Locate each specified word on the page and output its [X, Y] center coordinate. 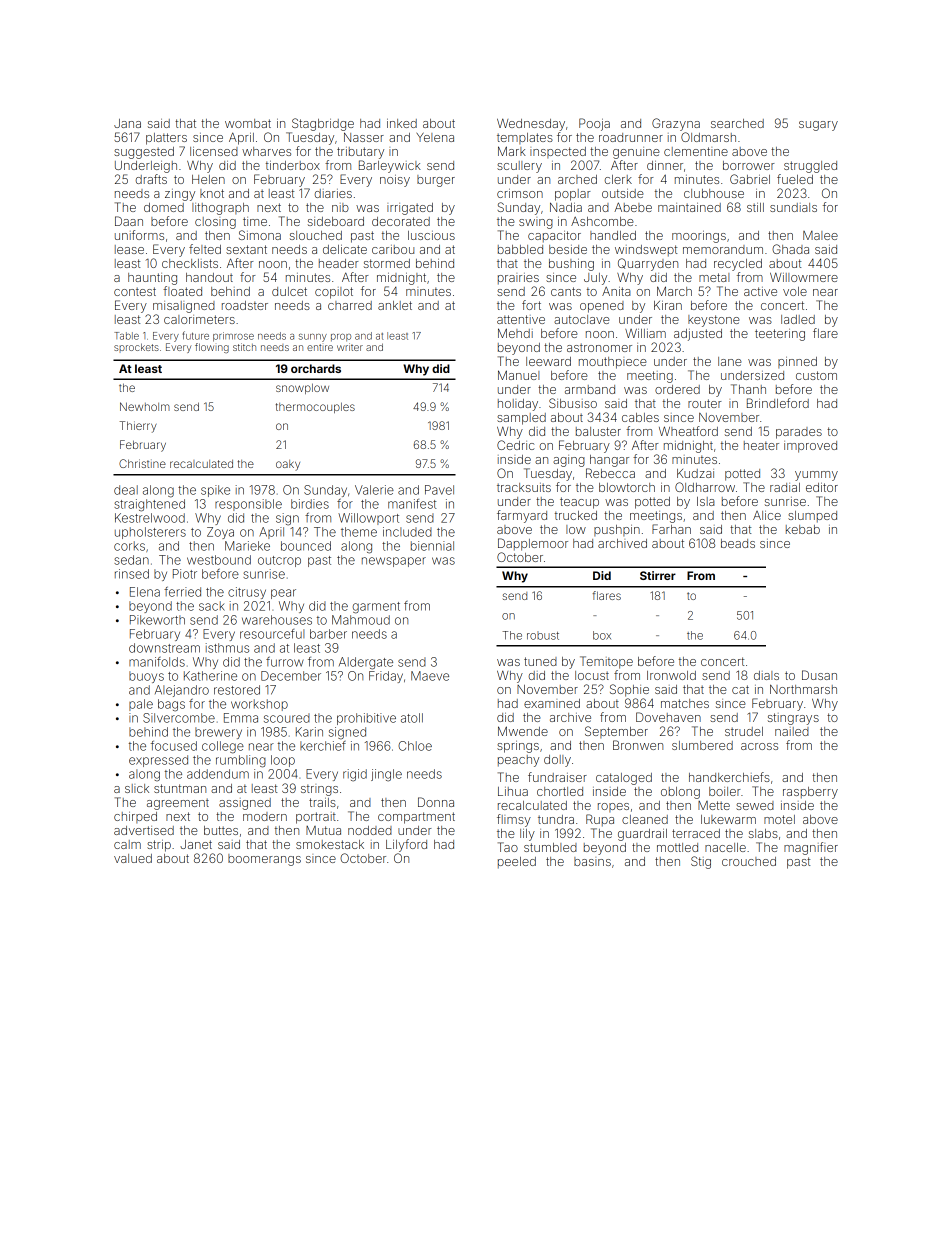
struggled [810, 167]
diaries [333, 193]
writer [350, 347]
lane [730, 361]
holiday [518, 405]
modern [265, 816]
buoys [146, 677]
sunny [313, 338]
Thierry [138, 427]
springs [518, 747]
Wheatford [688, 431]
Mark [512, 151]
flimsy [514, 820]
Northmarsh [803, 689]
